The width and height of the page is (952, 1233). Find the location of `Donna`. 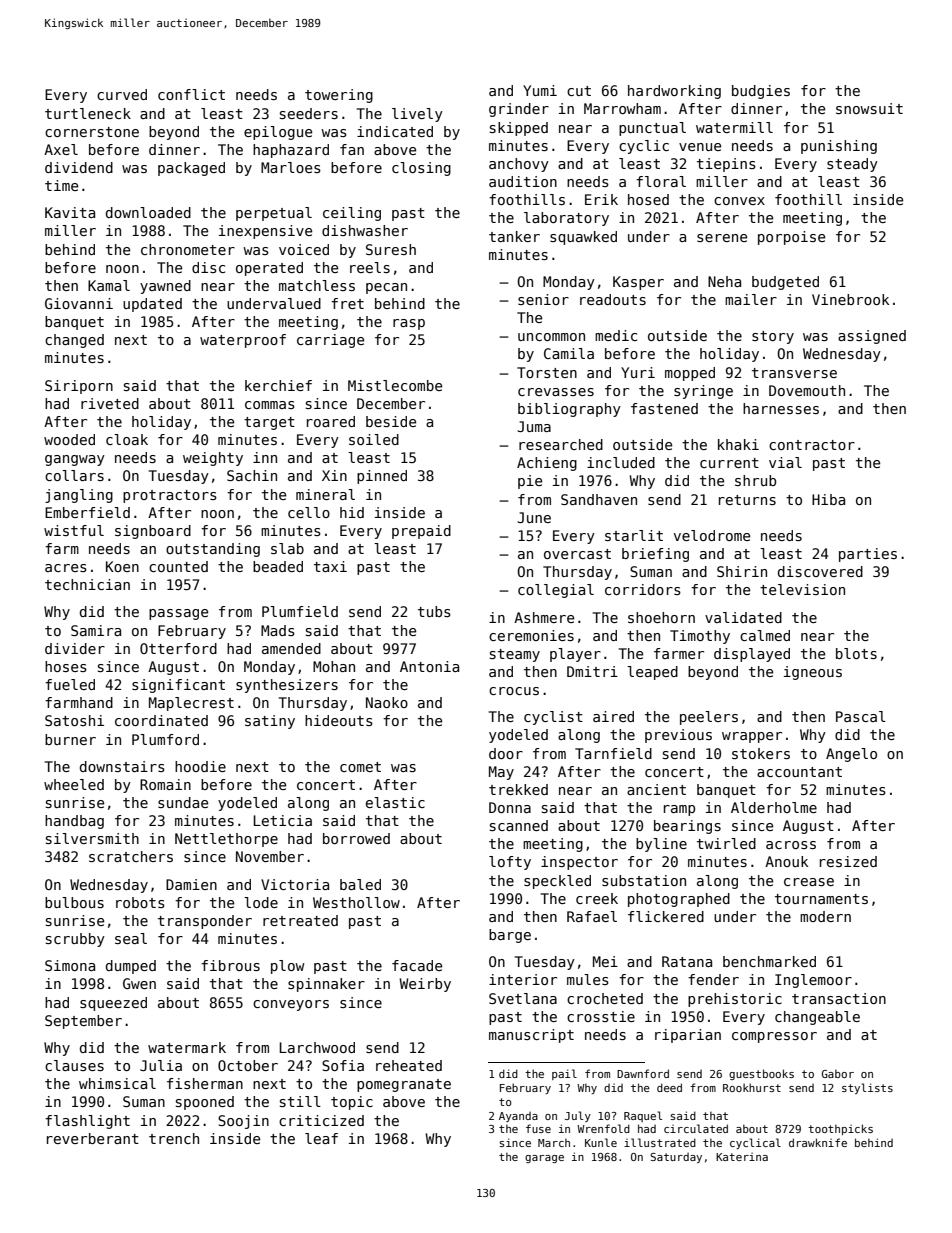

Donna is located at coordinates (510, 807).
